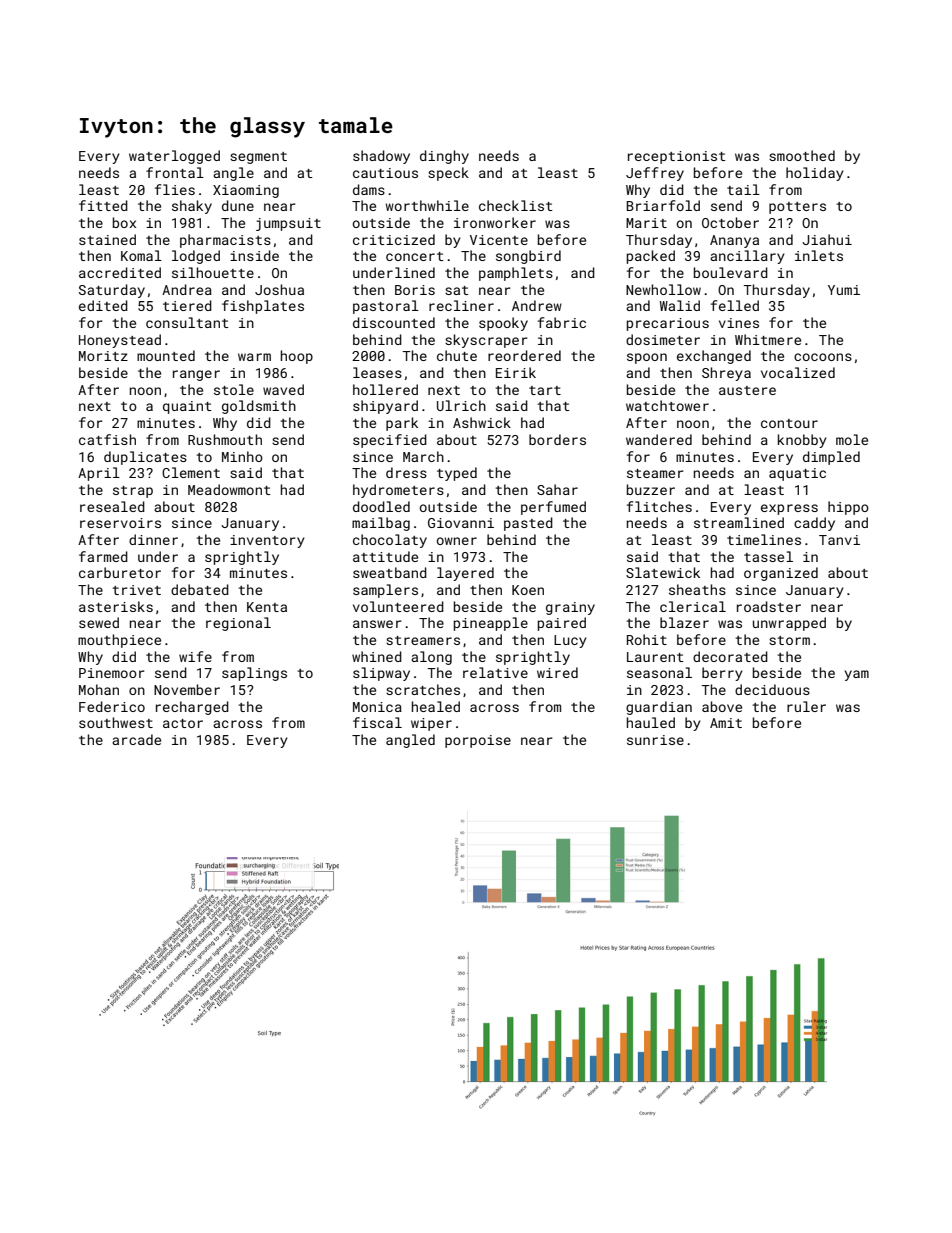 This page has height=1233, width=952. What do you see at coordinates (739, 522) in the page?
I see `streamlined` at bounding box center [739, 522].
